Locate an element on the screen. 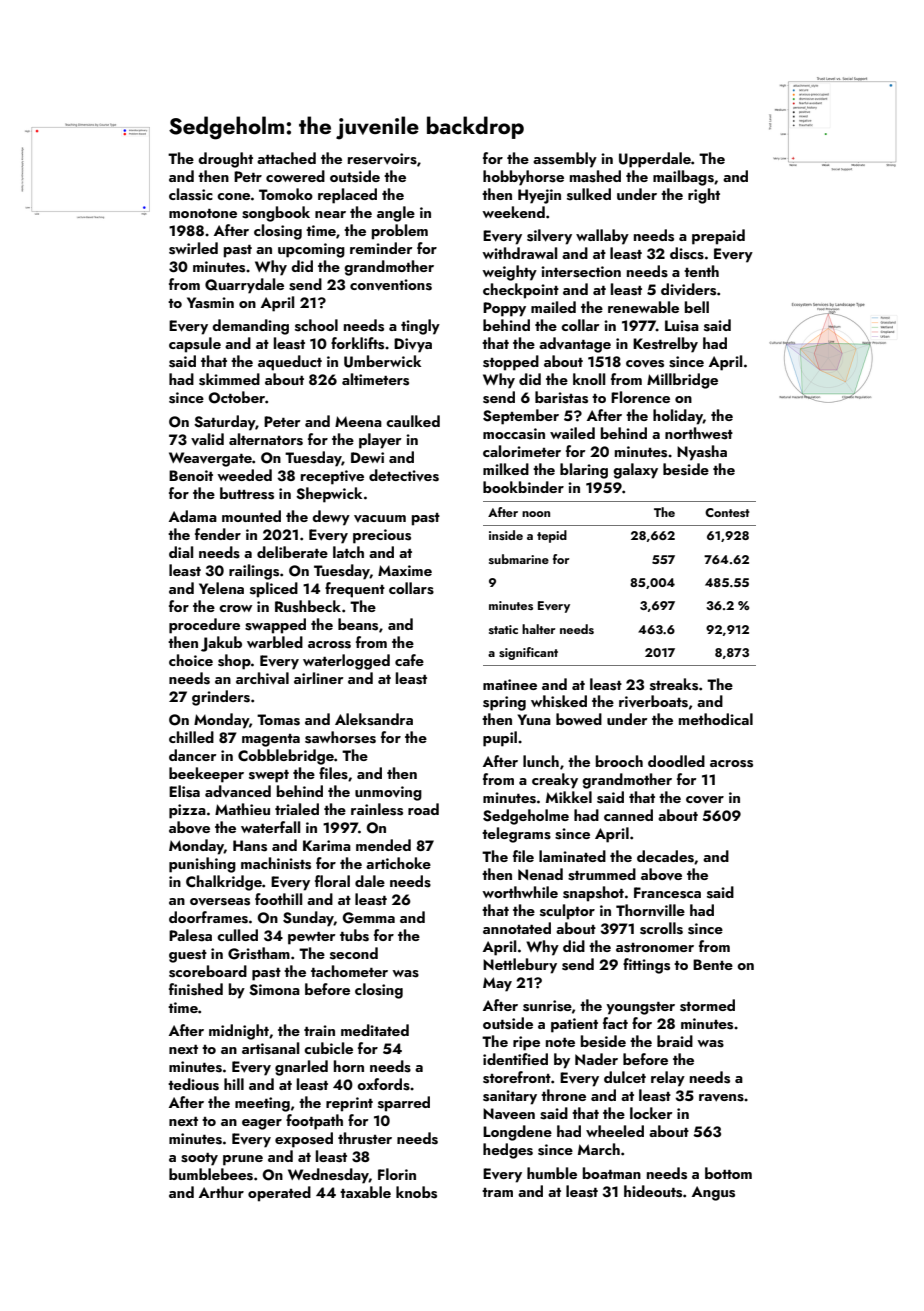 This screenshot has width=924, height=1311. tram is located at coordinates (497, 1192).
